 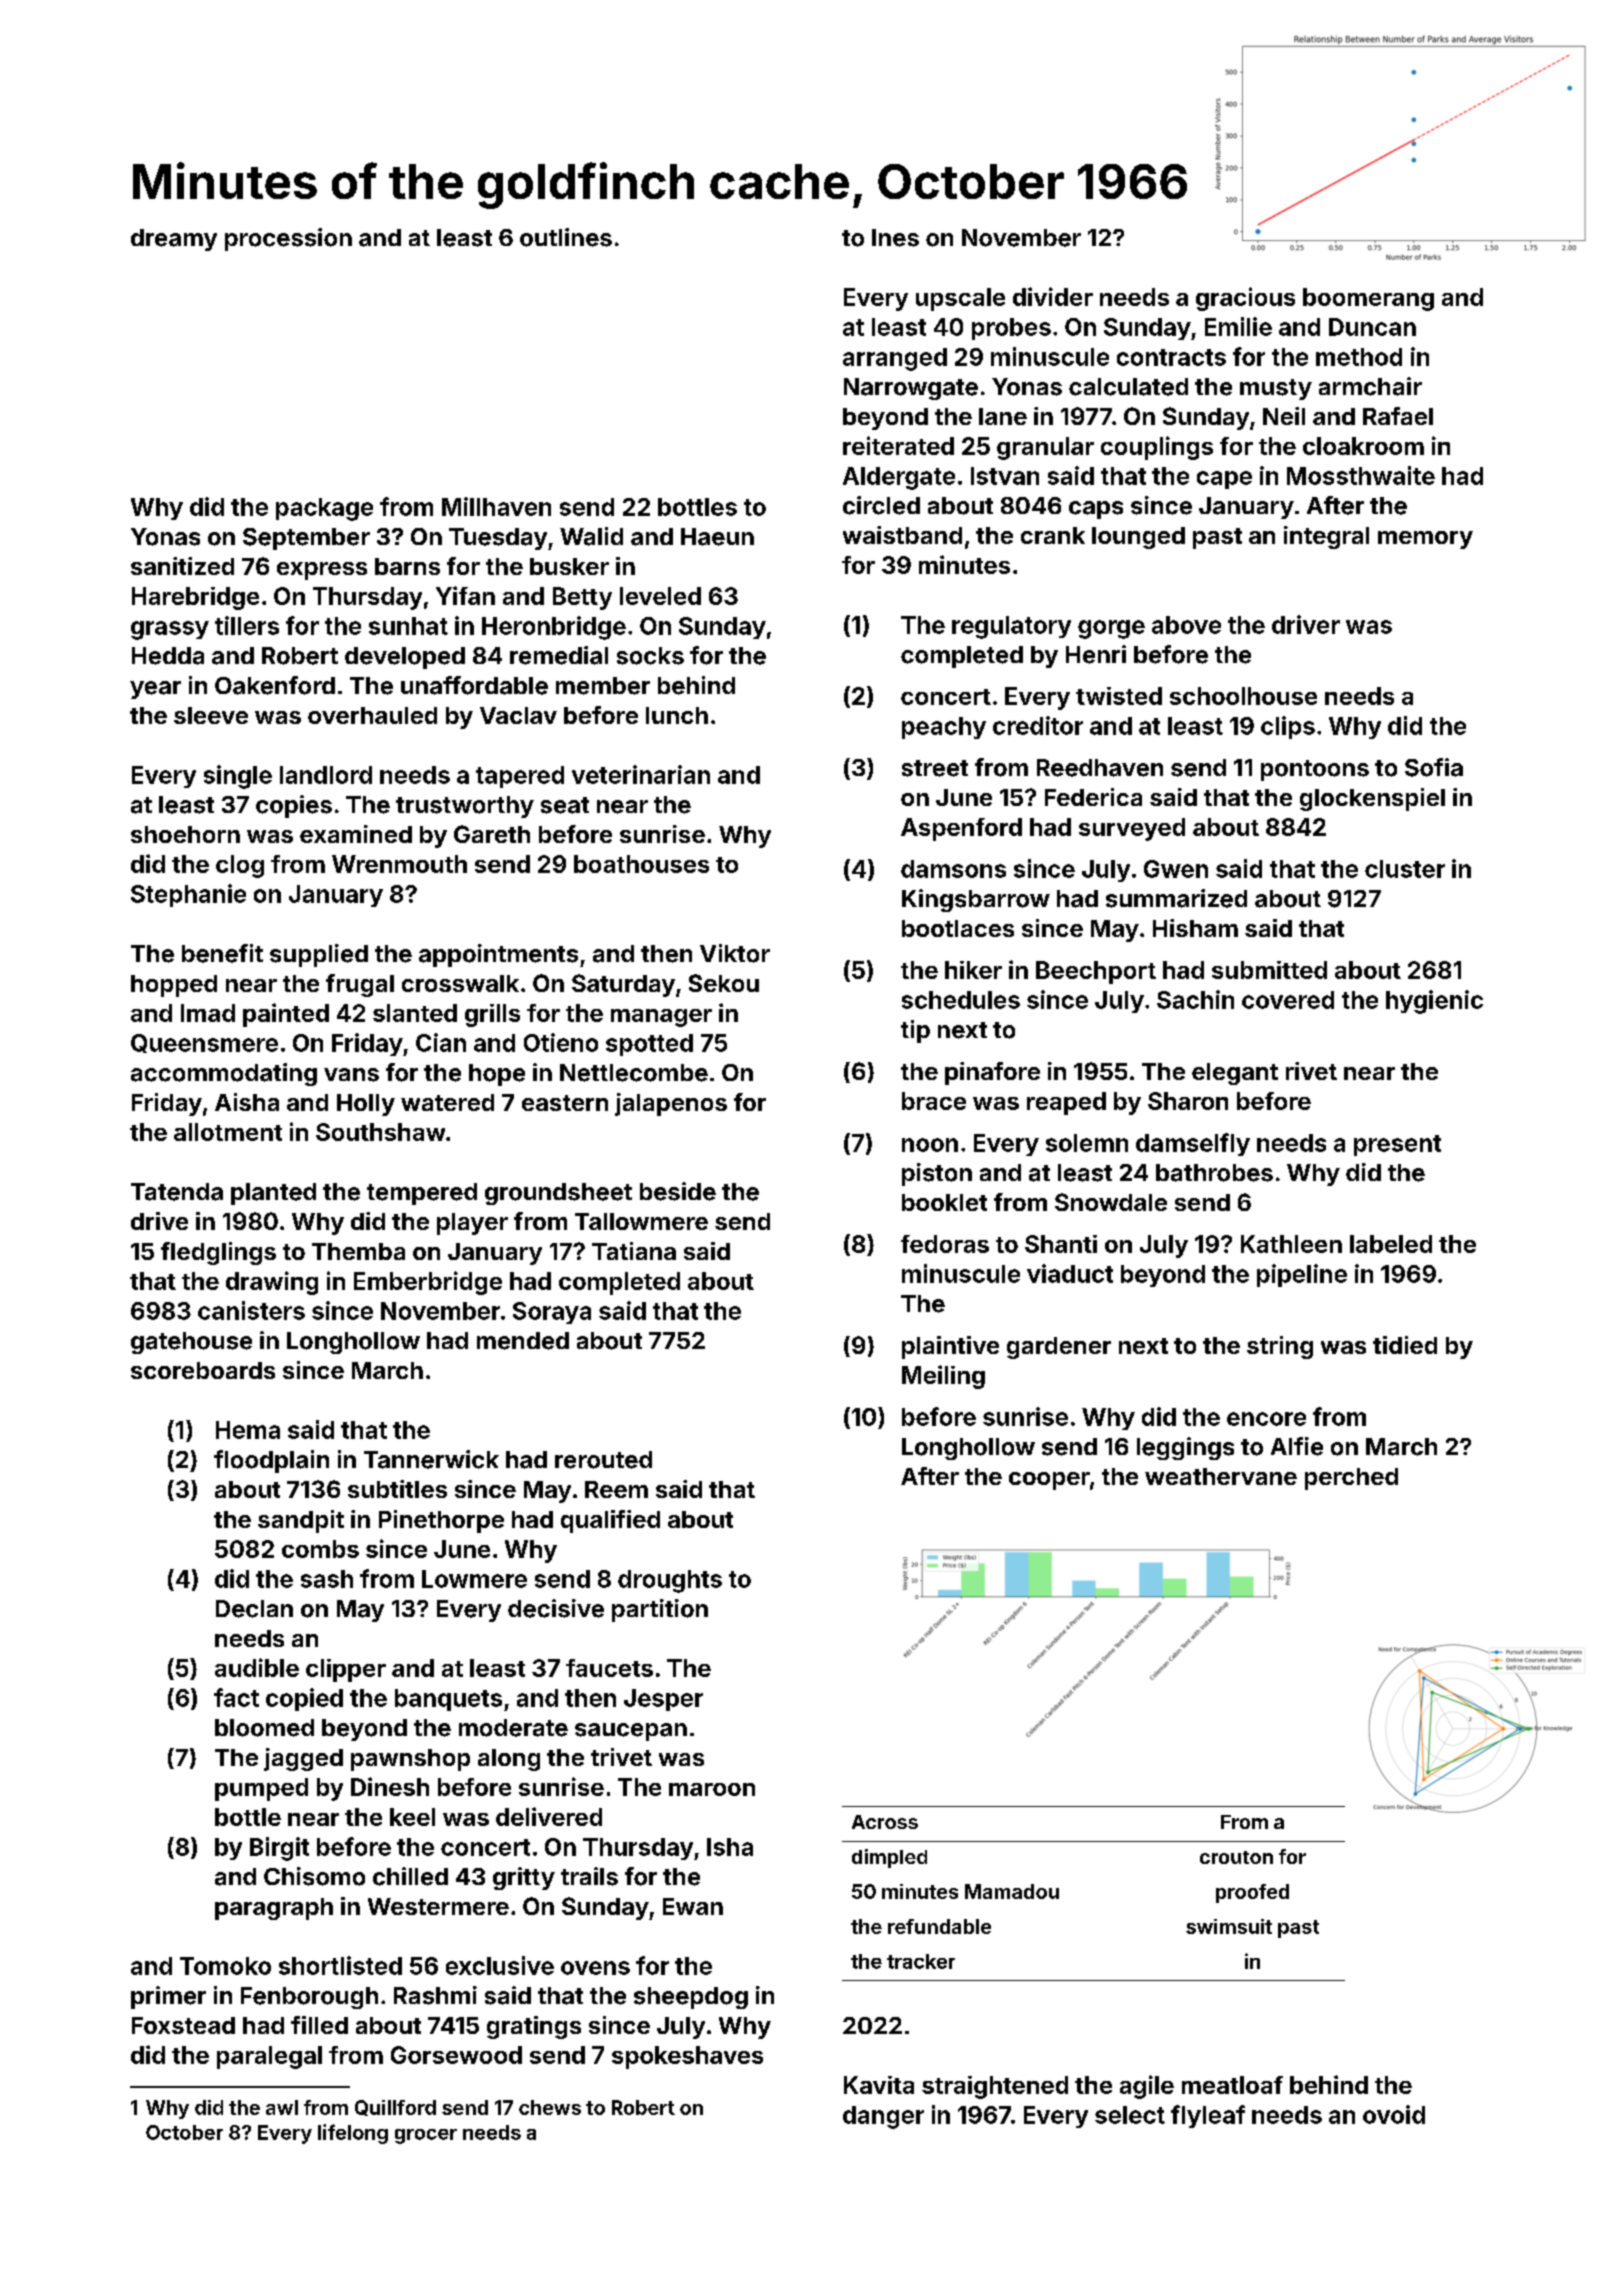 I want to click on dreamy, so click(x=174, y=240).
